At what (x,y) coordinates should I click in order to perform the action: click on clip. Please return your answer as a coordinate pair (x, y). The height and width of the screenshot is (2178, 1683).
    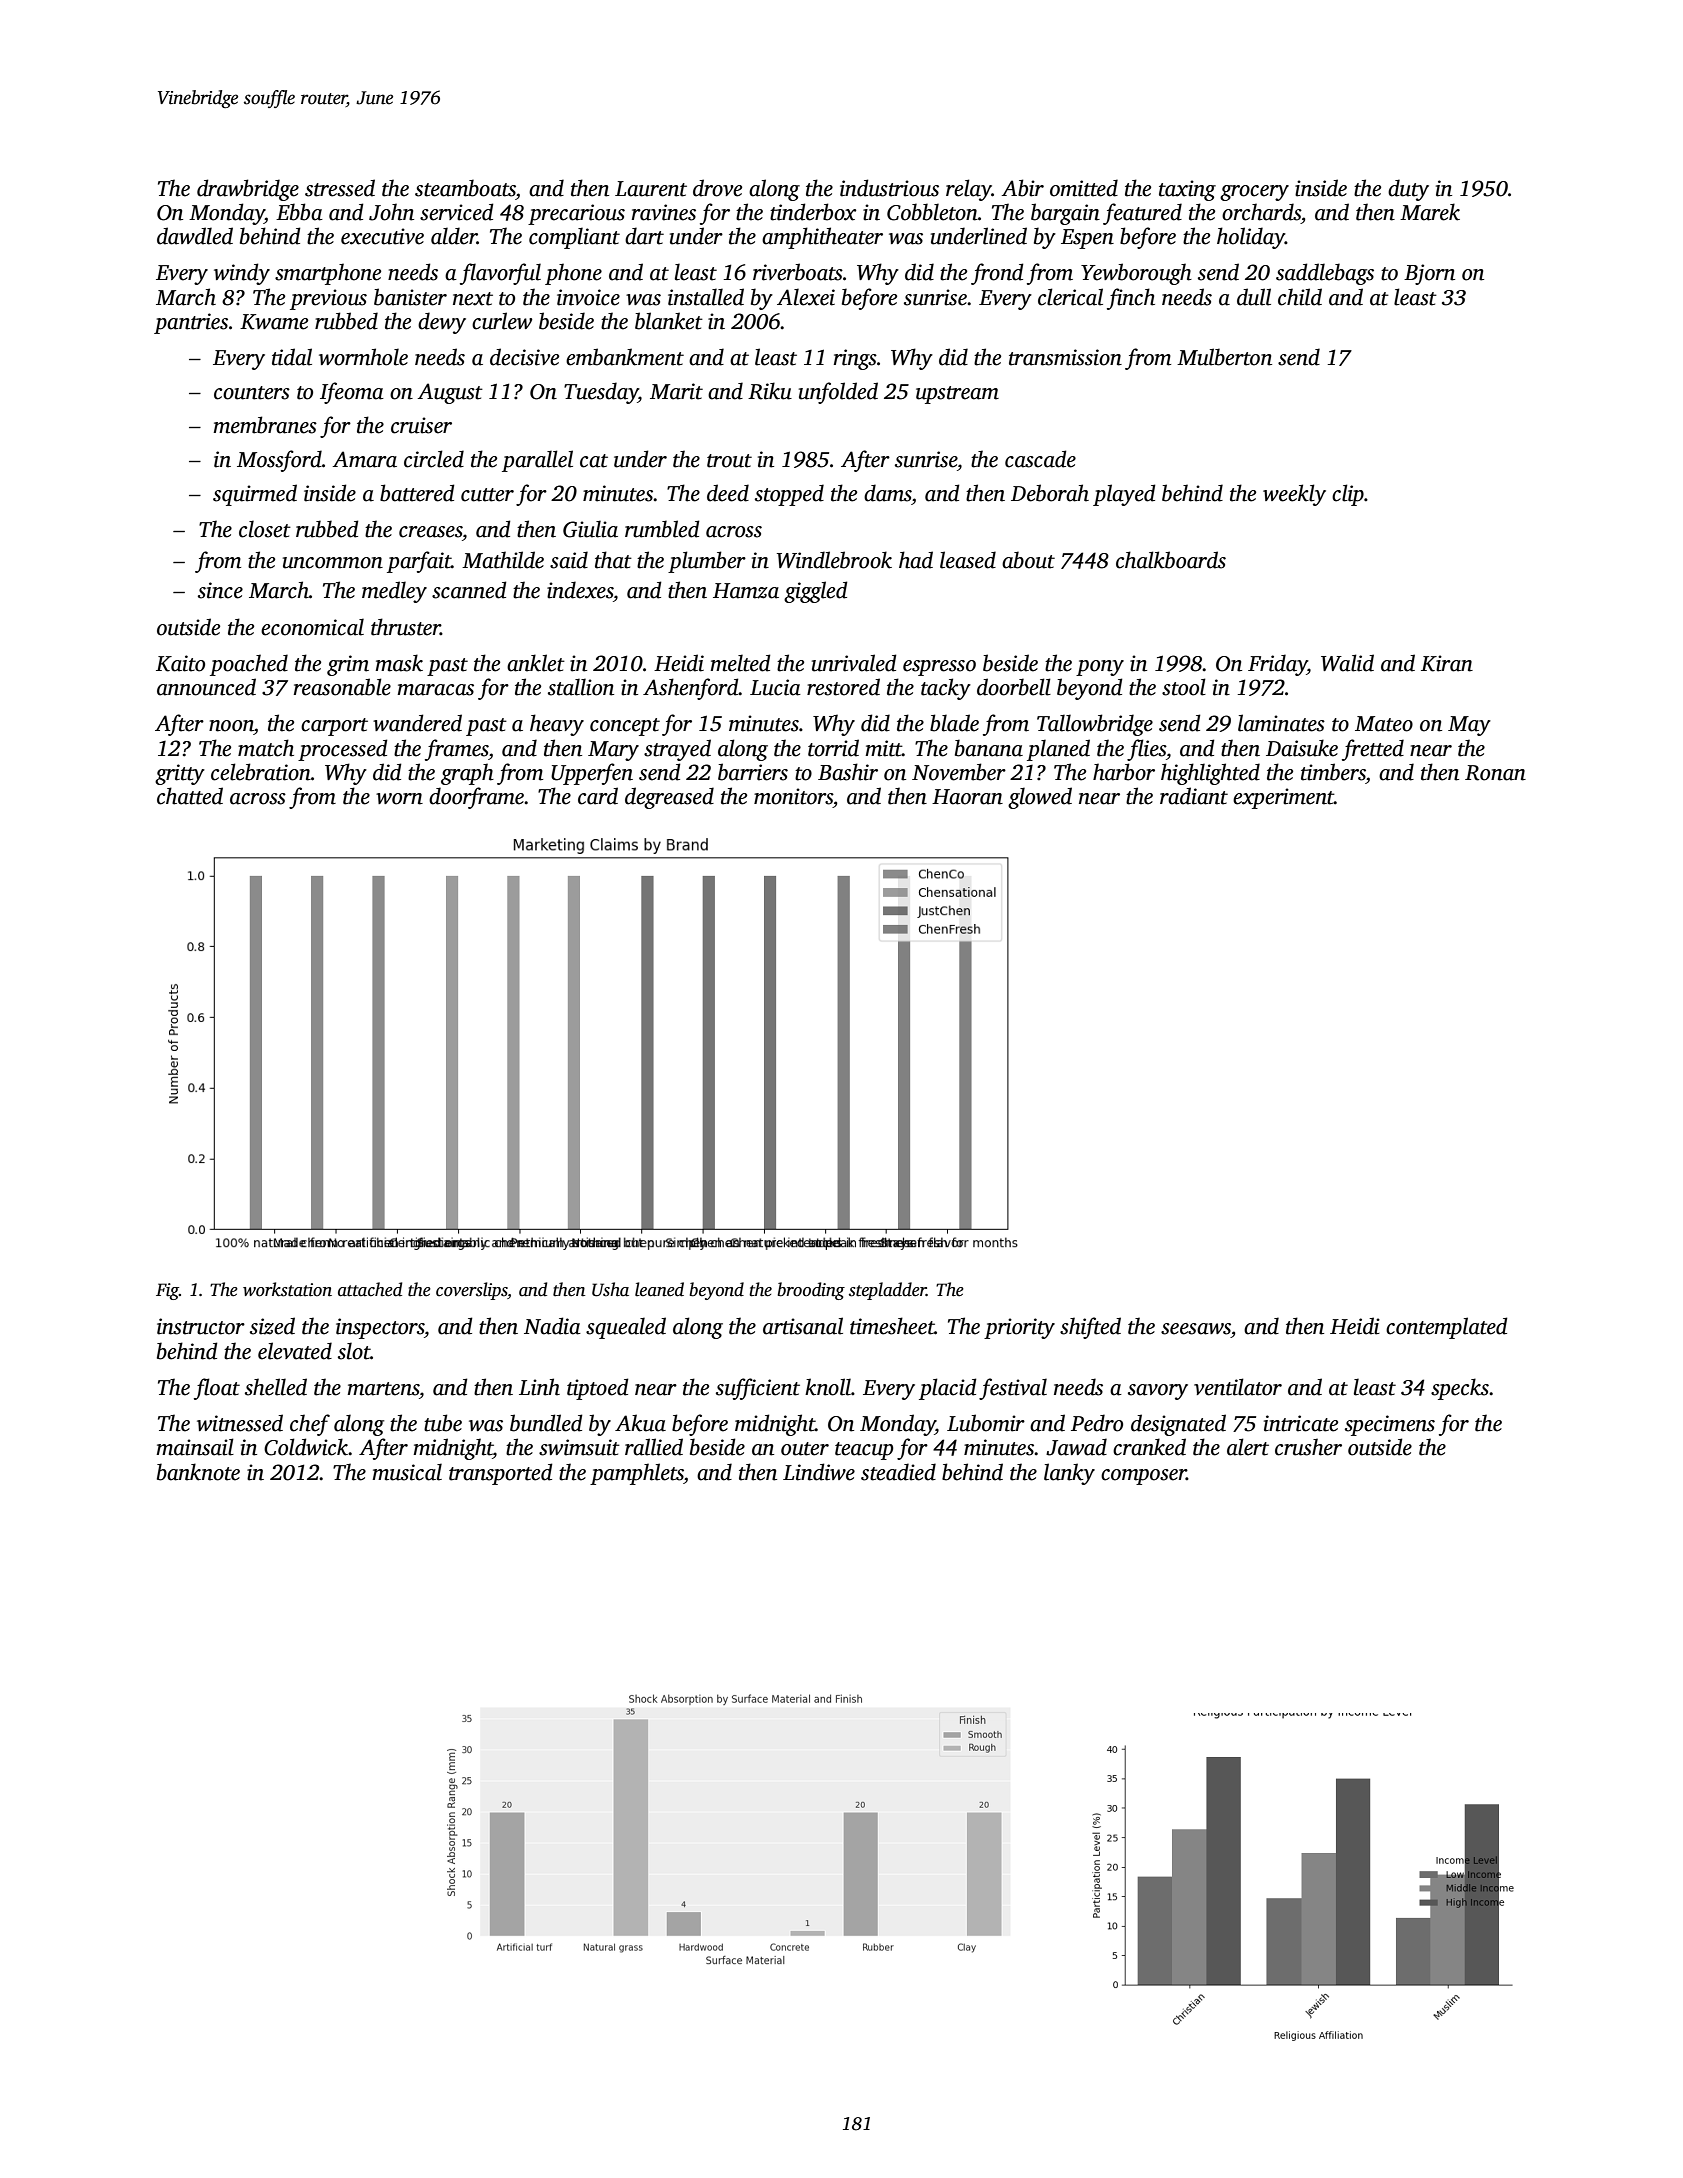
    Looking at the image, I should click on (1348, 495).
